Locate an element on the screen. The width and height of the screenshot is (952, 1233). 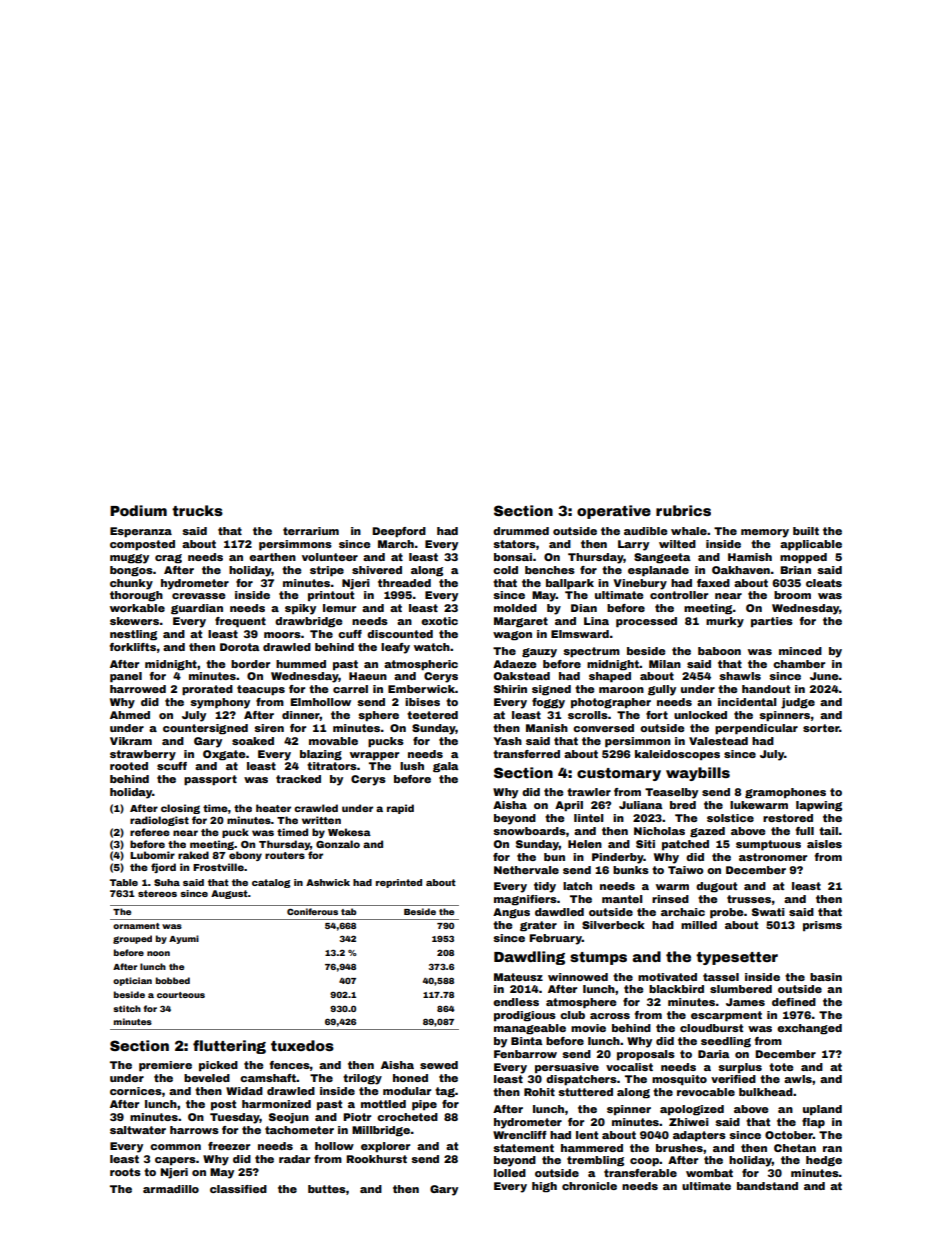
Nethervale is located at coordinates (526, 870).
